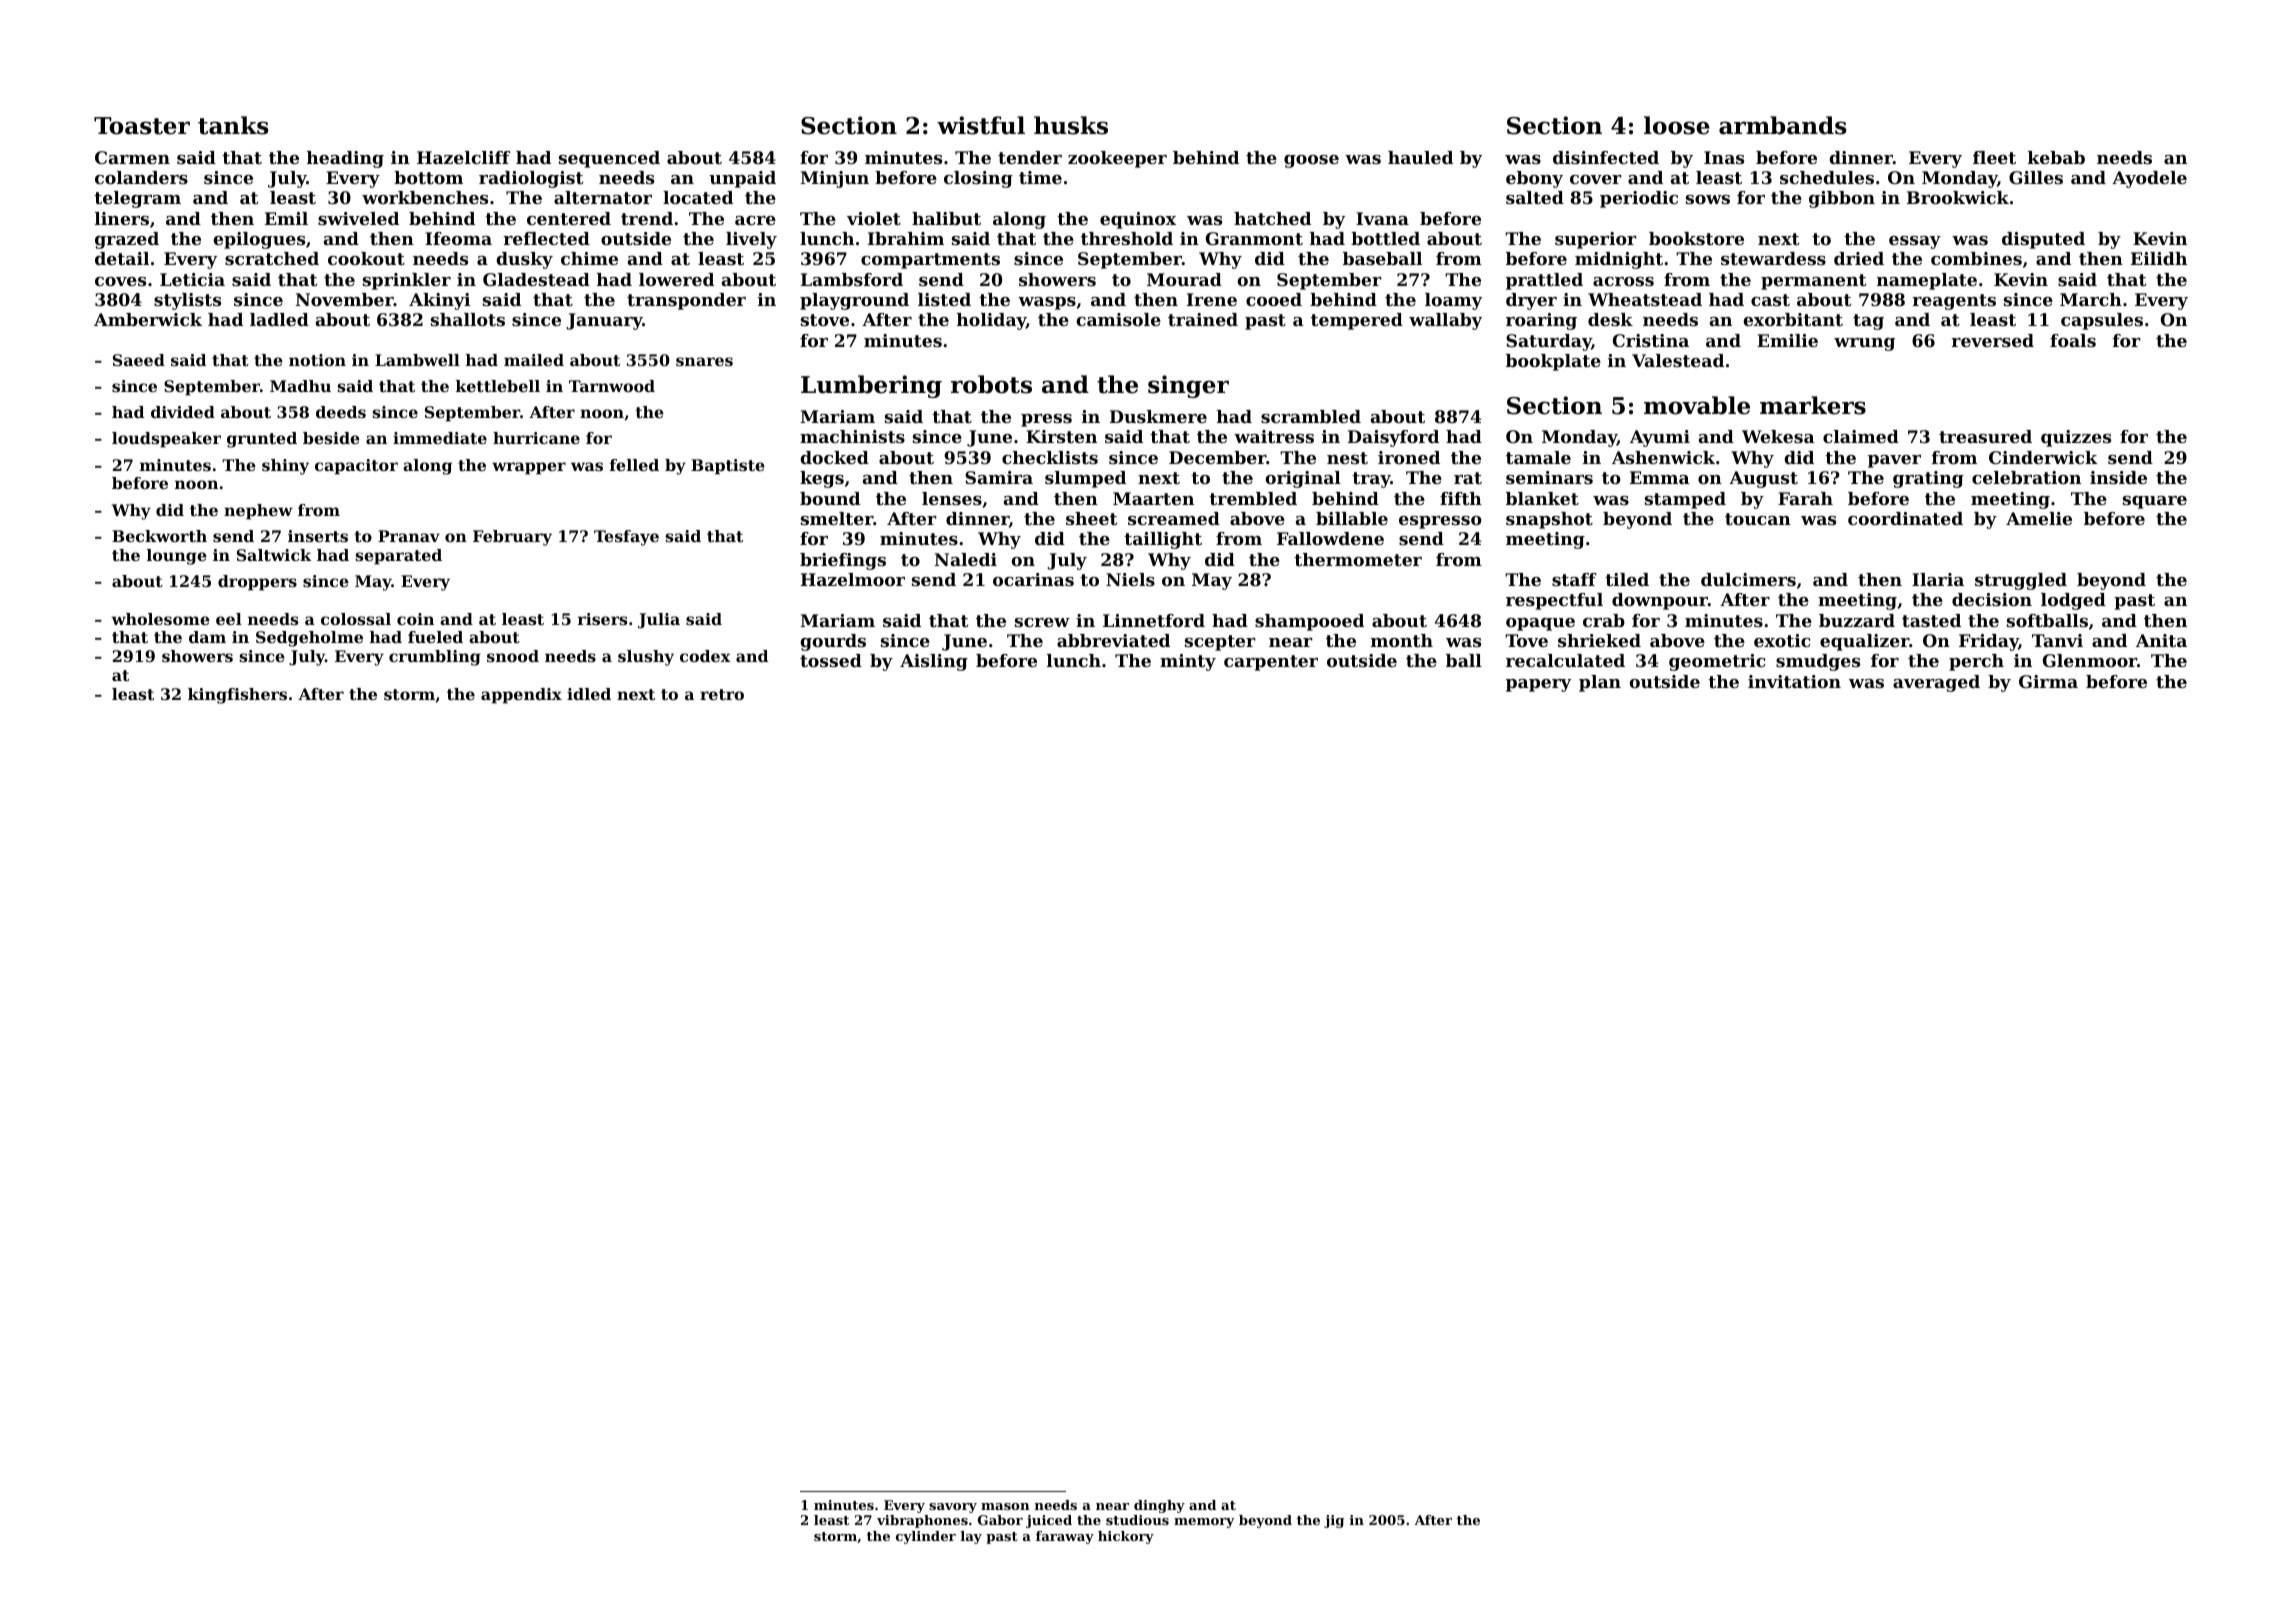 The image size is (2282, 1614). I want to click on Cristina, so click(1651, 340).
